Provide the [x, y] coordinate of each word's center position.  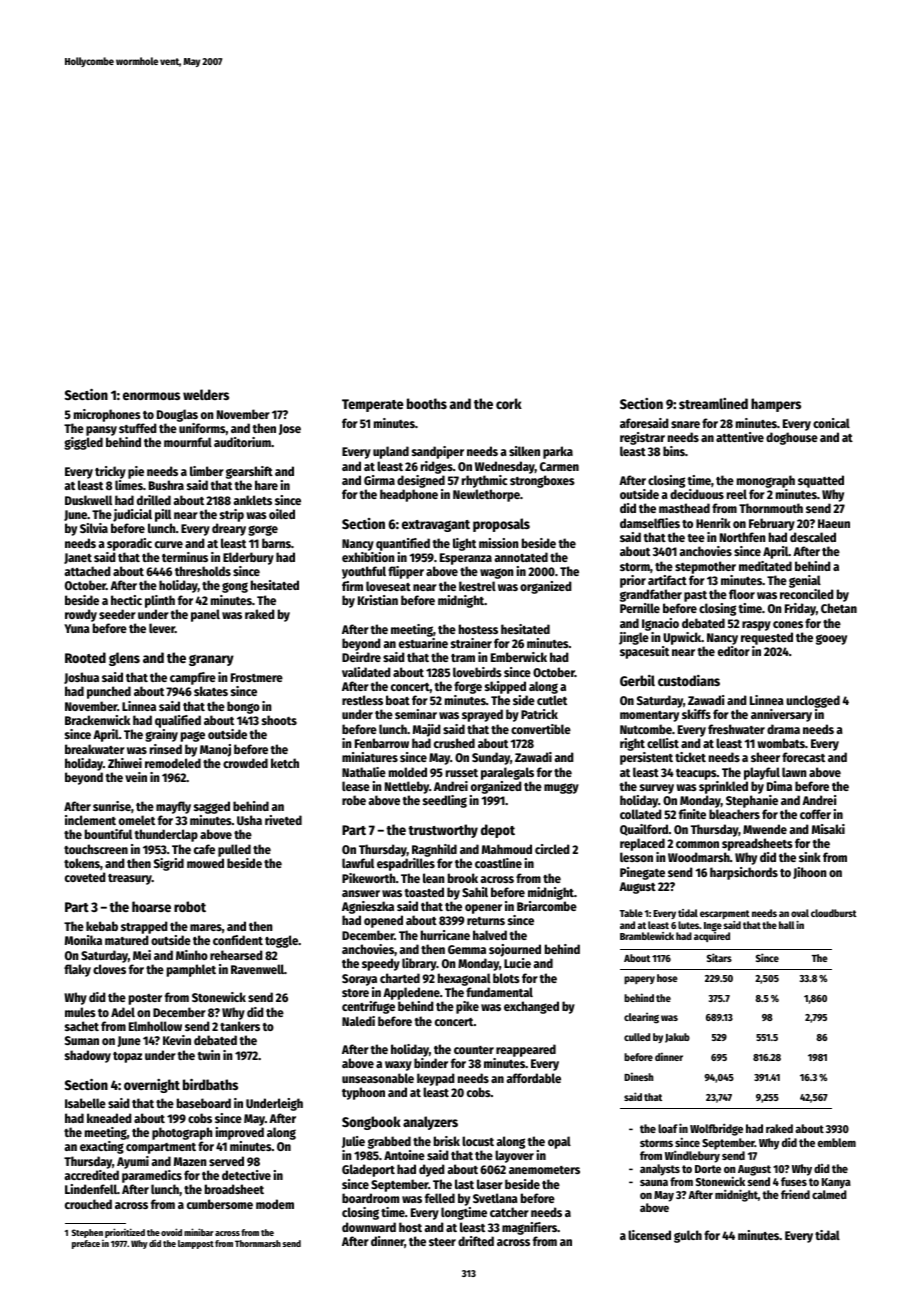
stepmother [705, 567]
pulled [234, 850]
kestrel [477, 586]
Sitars [719, 957]
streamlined [713, 403]
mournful [188, 442]
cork [509, 403]
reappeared [526, 1050]
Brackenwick [97, 720]
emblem [837, 1142]
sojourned [515, 950]
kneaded [109, 1118]
